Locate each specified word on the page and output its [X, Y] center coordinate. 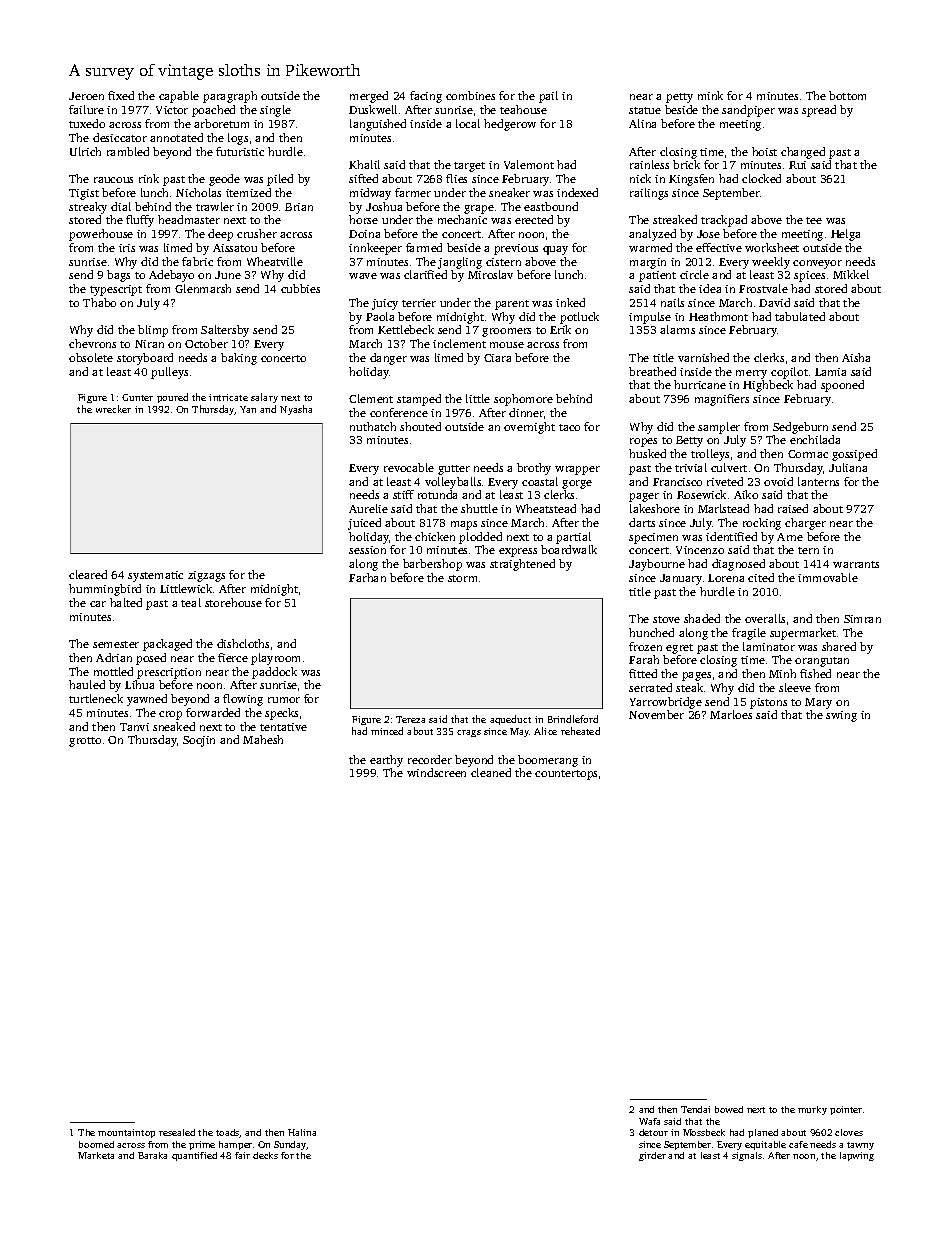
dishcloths [243, 643]
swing [841, 716]
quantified [194, 1156]
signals [747, 1156]
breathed [652, 371]
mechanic [462, 219]
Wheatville [275, 261]
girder [652, 1156]
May [520, 732]
